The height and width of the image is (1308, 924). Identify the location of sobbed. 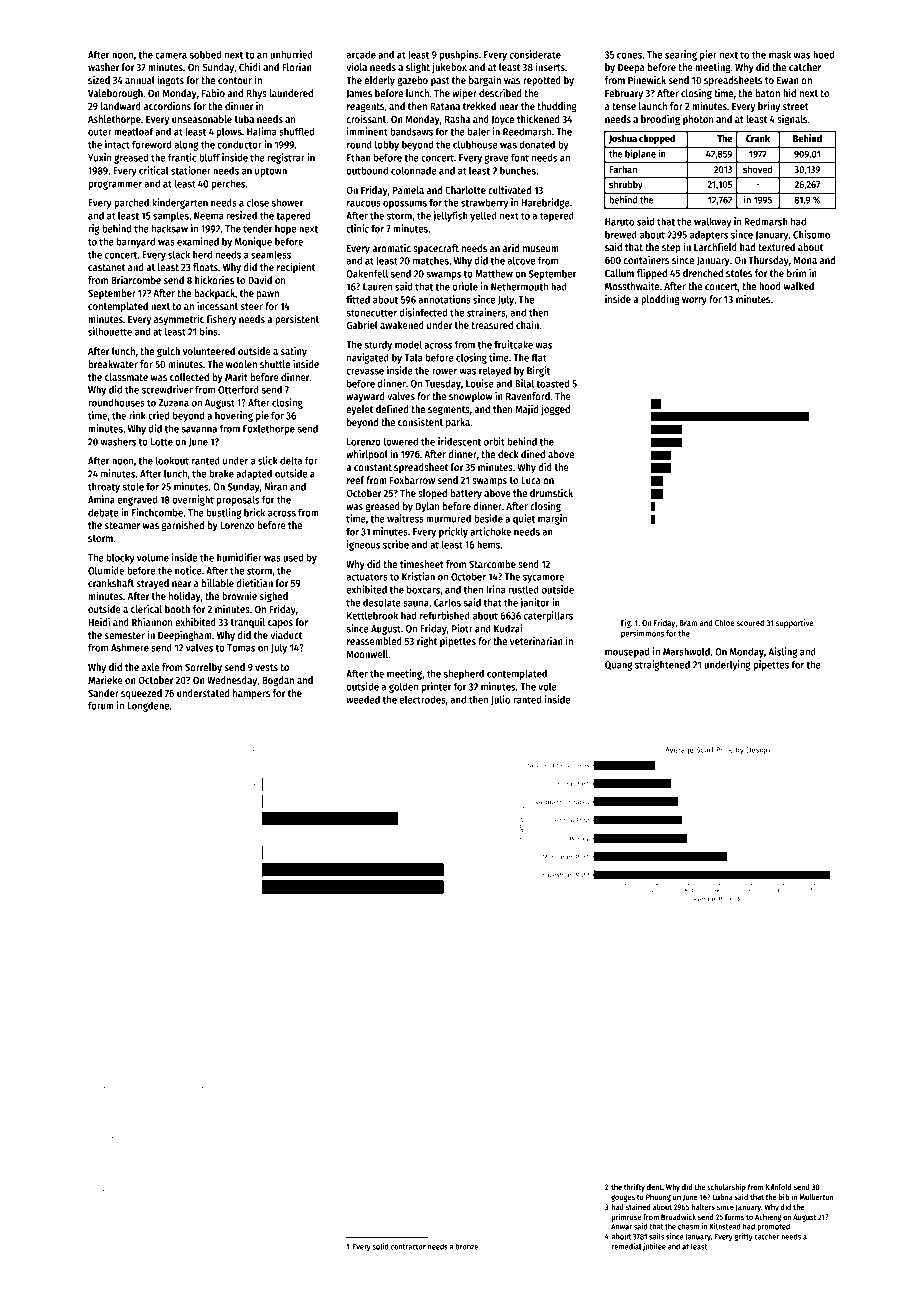
(205, 54).
